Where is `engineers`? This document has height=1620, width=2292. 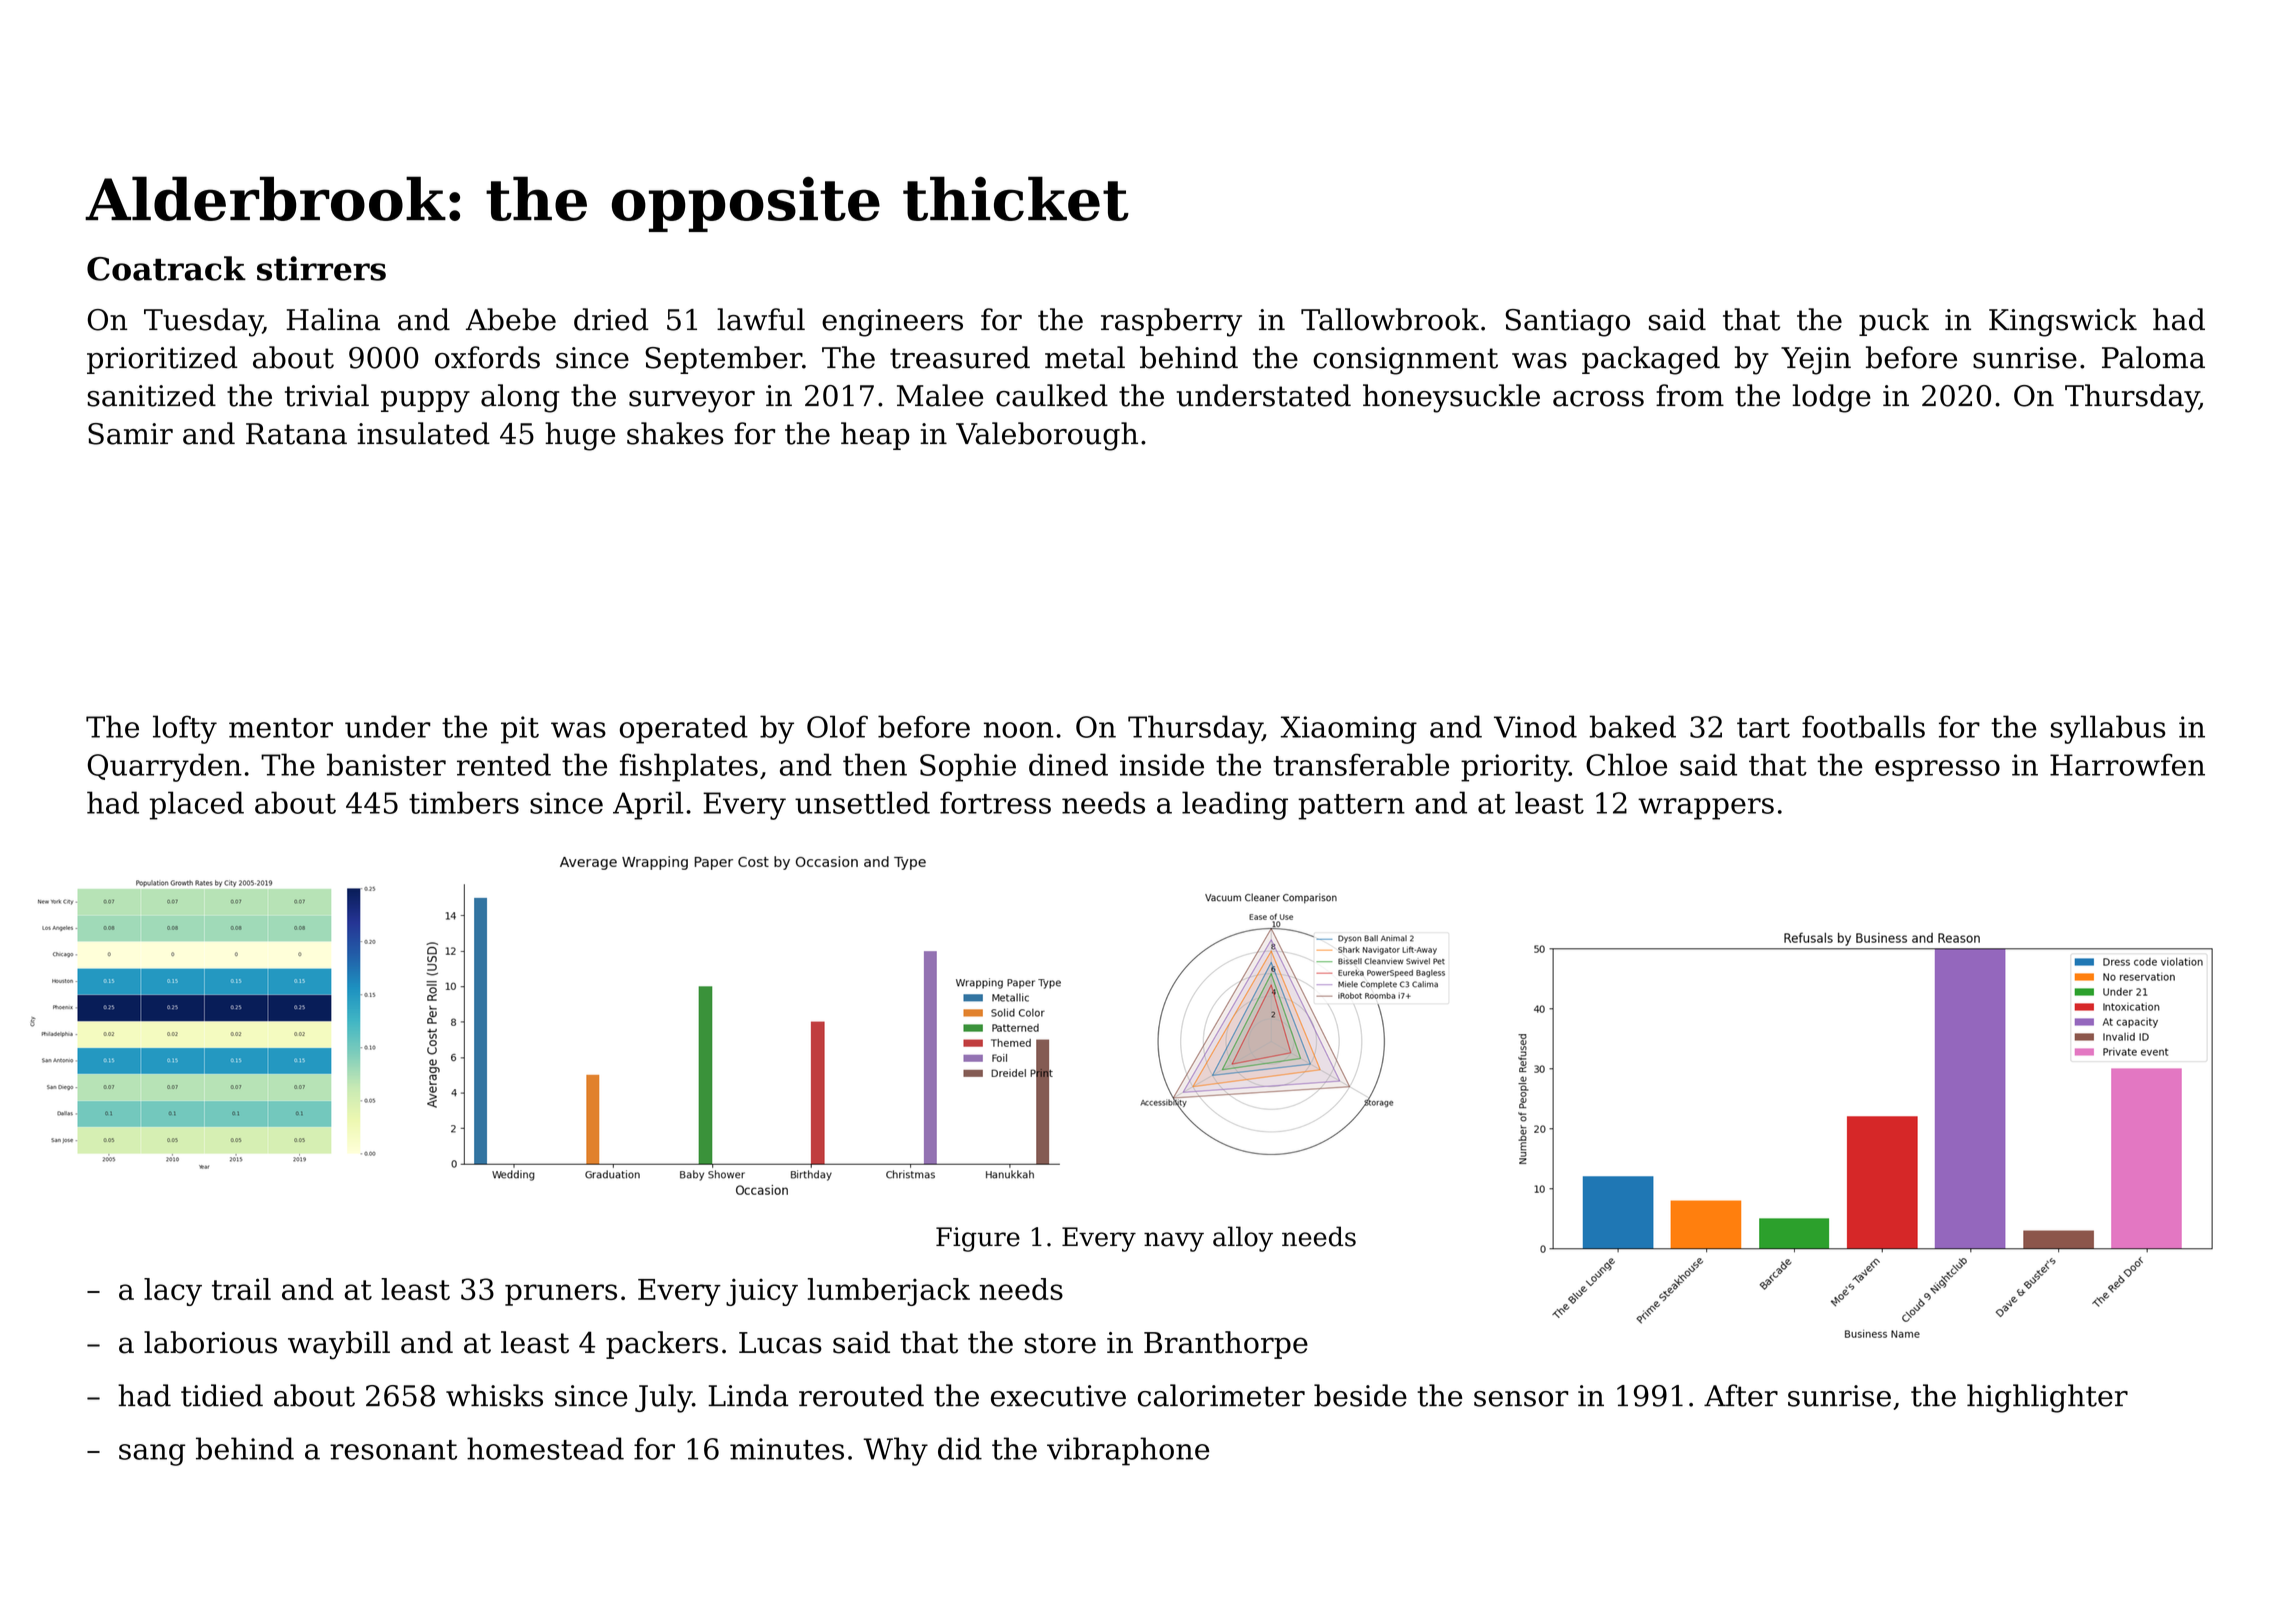
engineers is located at coordinates (892, 323).
